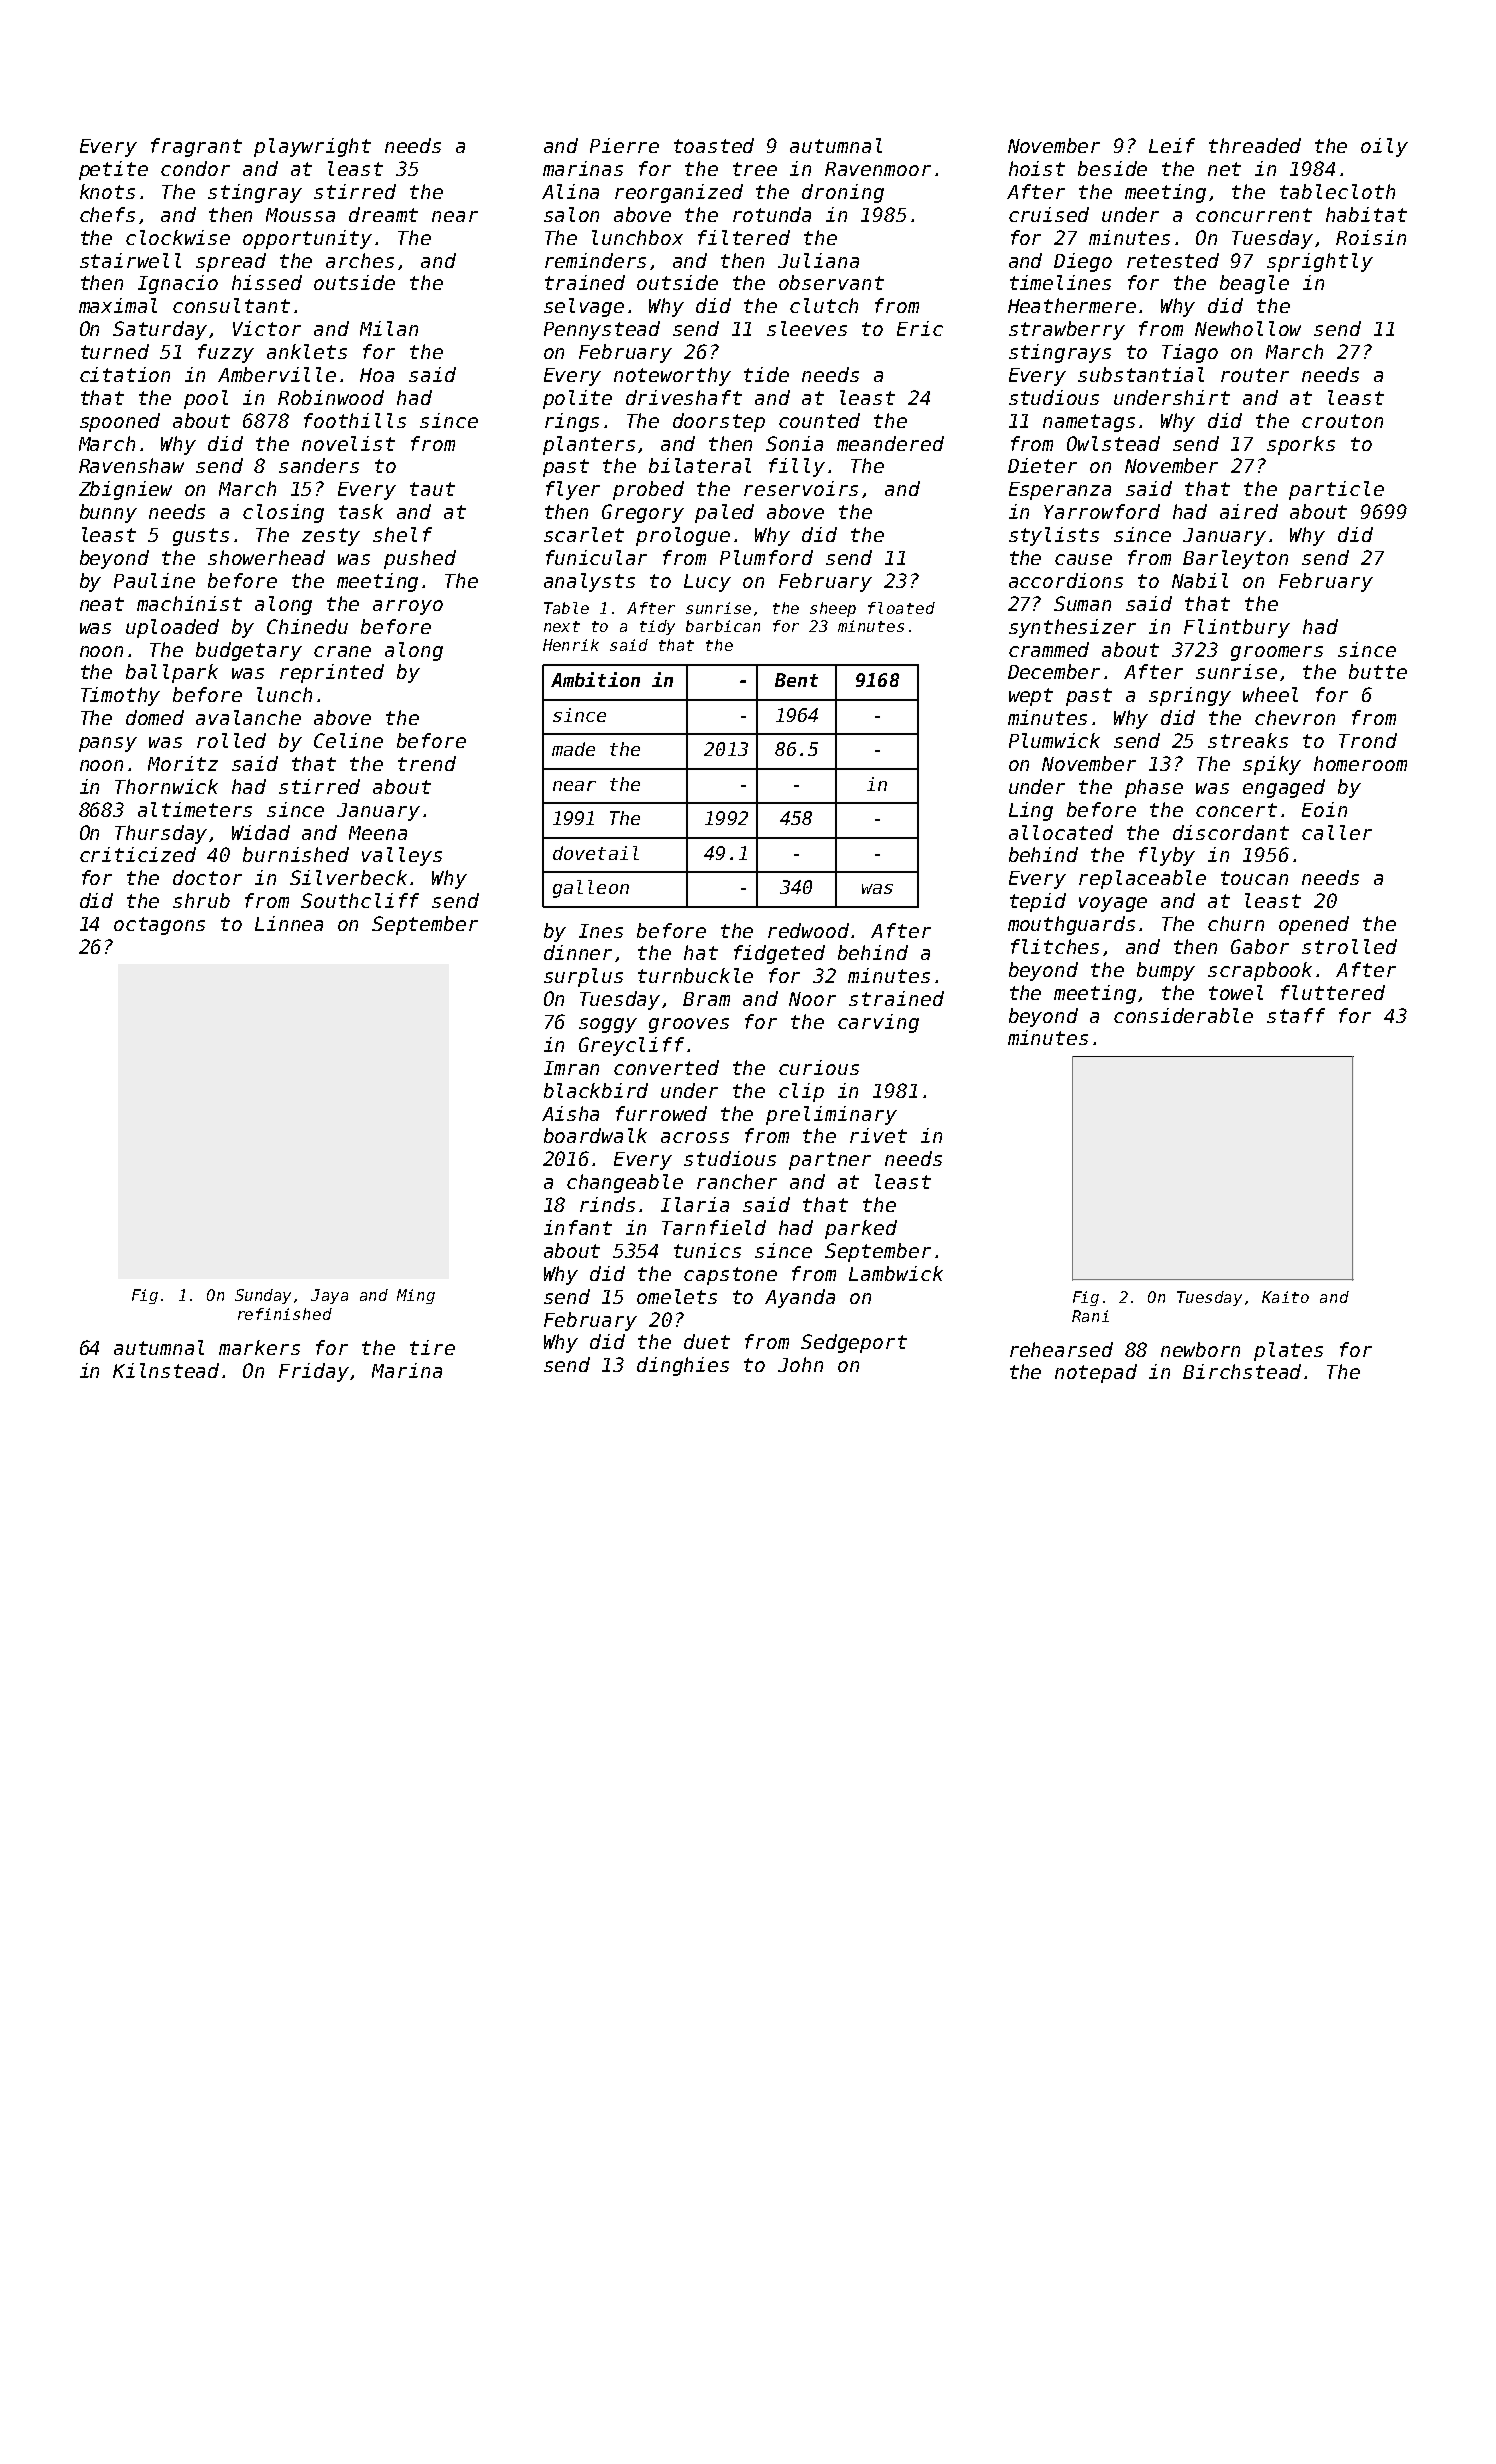  I want to click on threaded, so click(1255, 145).
